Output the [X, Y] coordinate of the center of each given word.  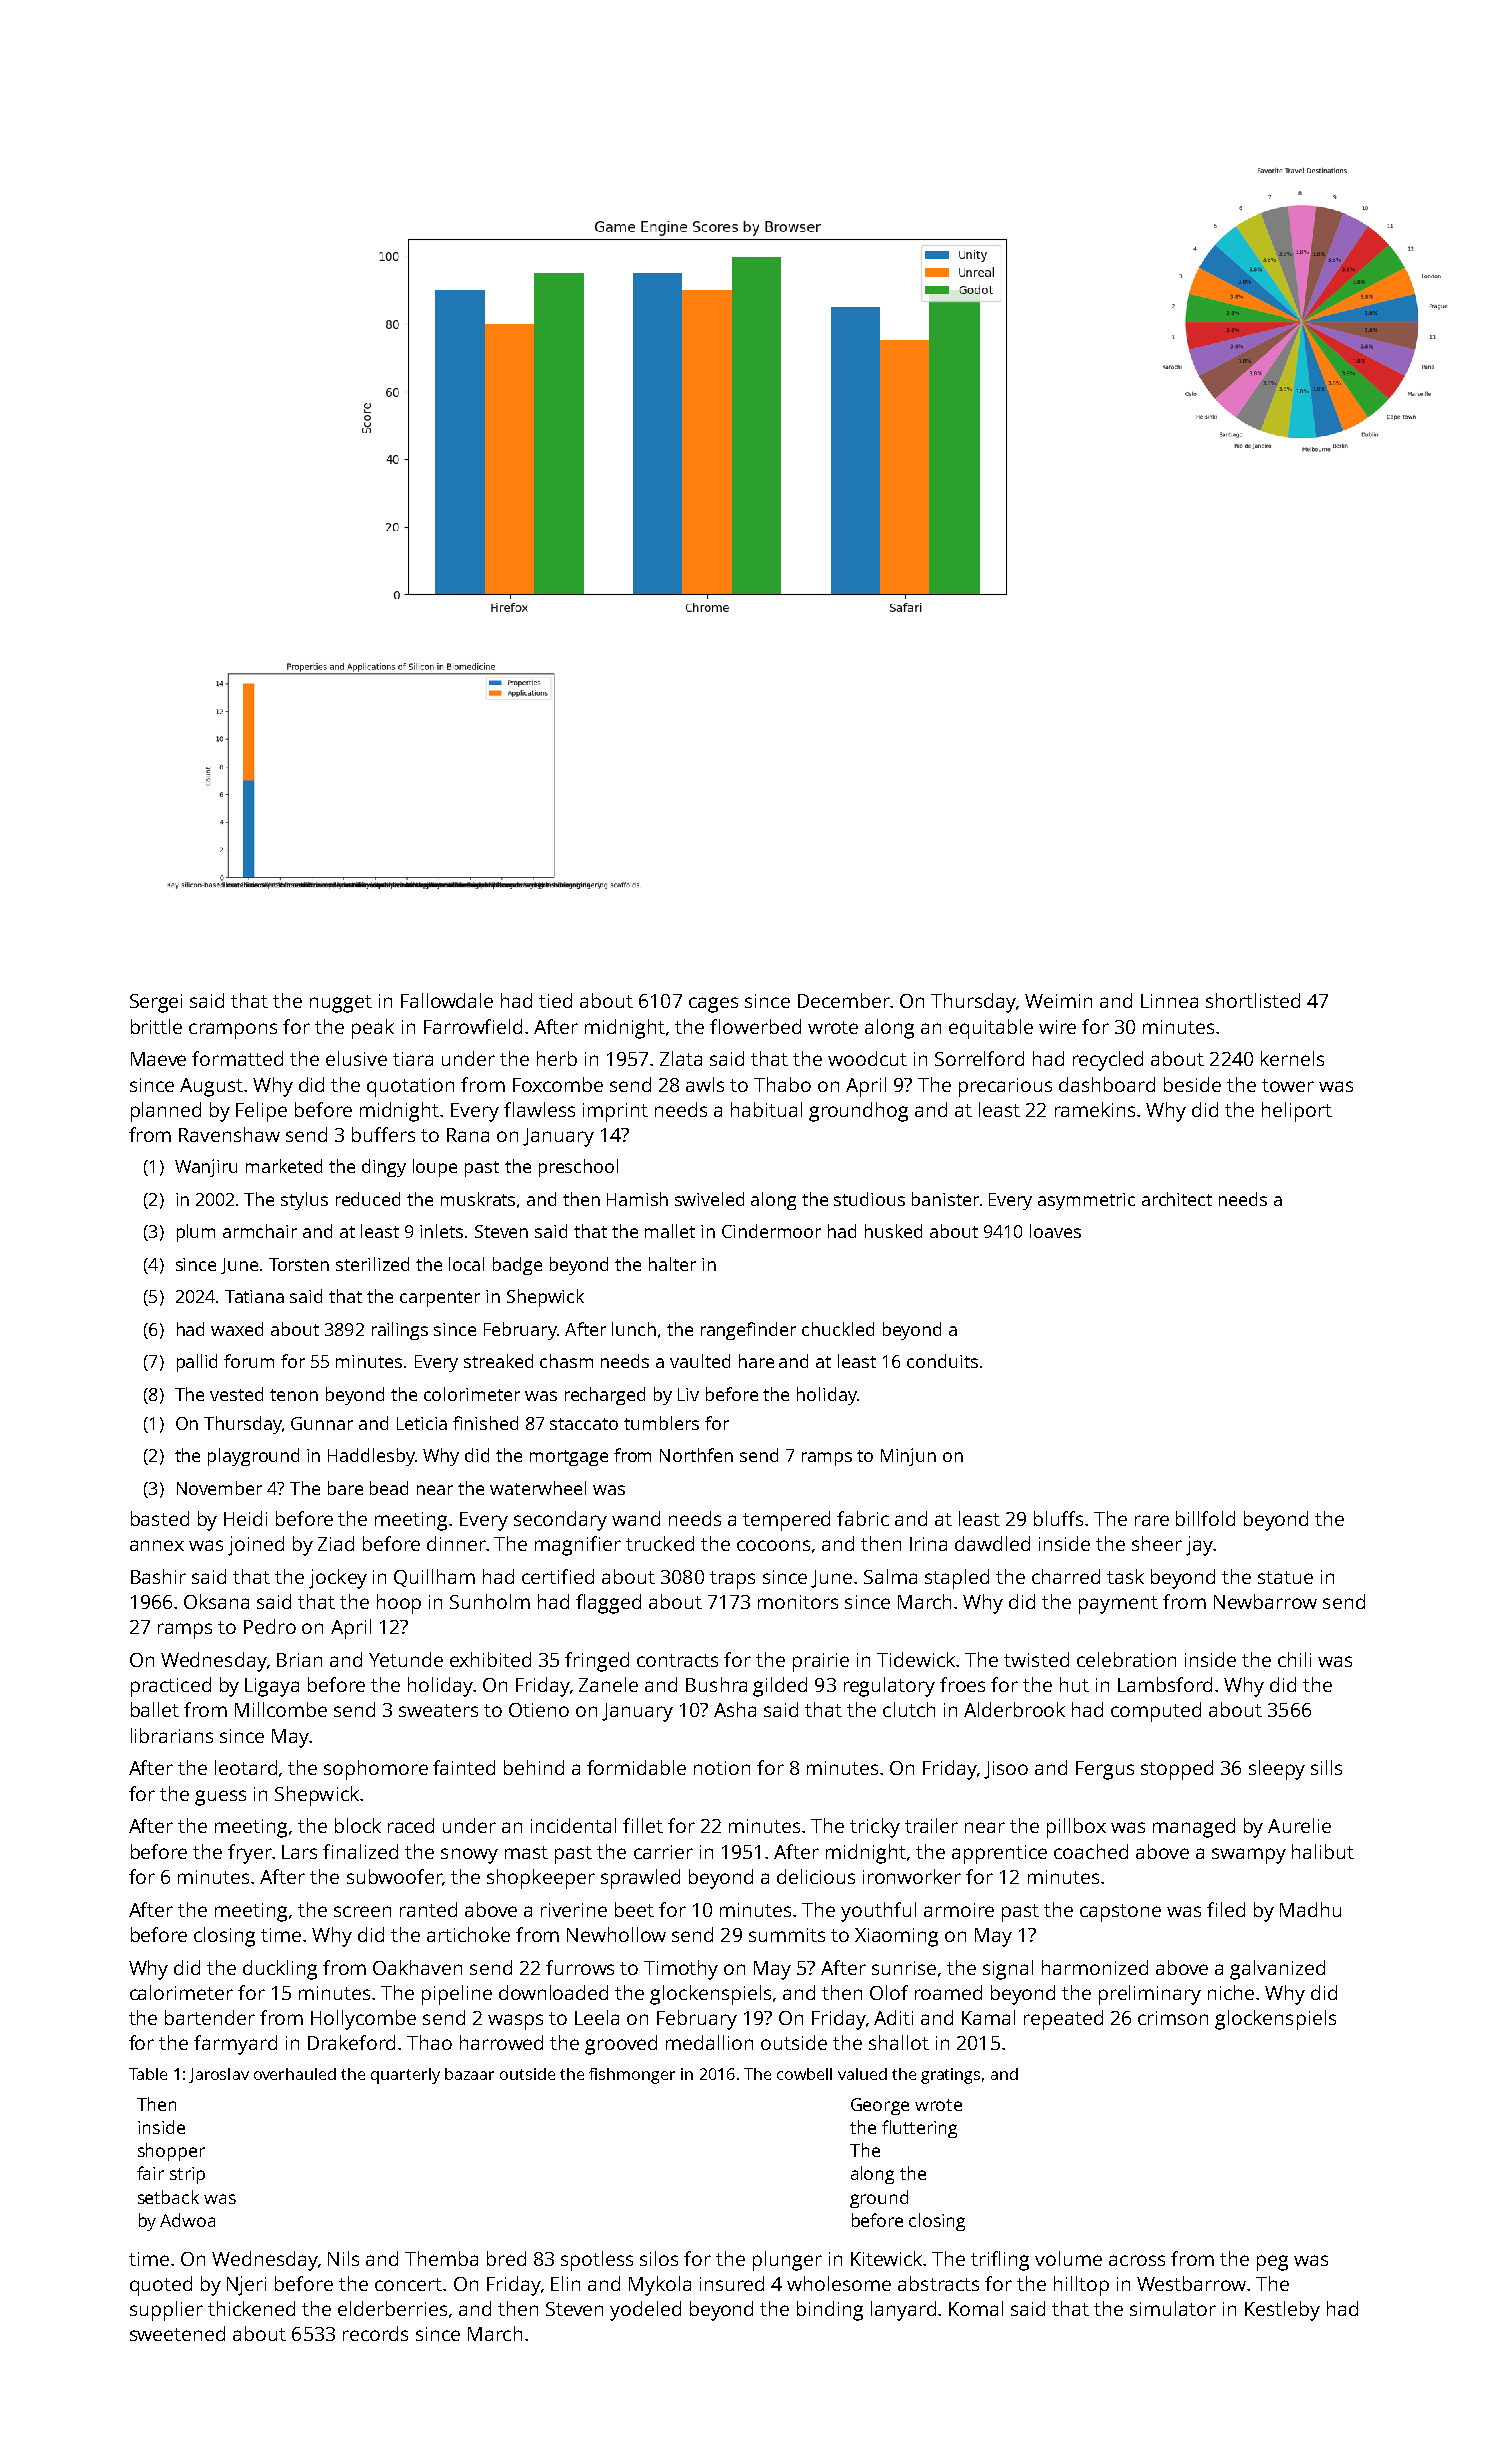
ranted [428, 1909]
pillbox [1076, 1828]
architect [1177, 1199]
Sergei [156, 1003]
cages [713, 1005]
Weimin [1058, 1001]
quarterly [405, 2076]
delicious [816, 1876]
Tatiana [254, 1296]
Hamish [637, 1199]
